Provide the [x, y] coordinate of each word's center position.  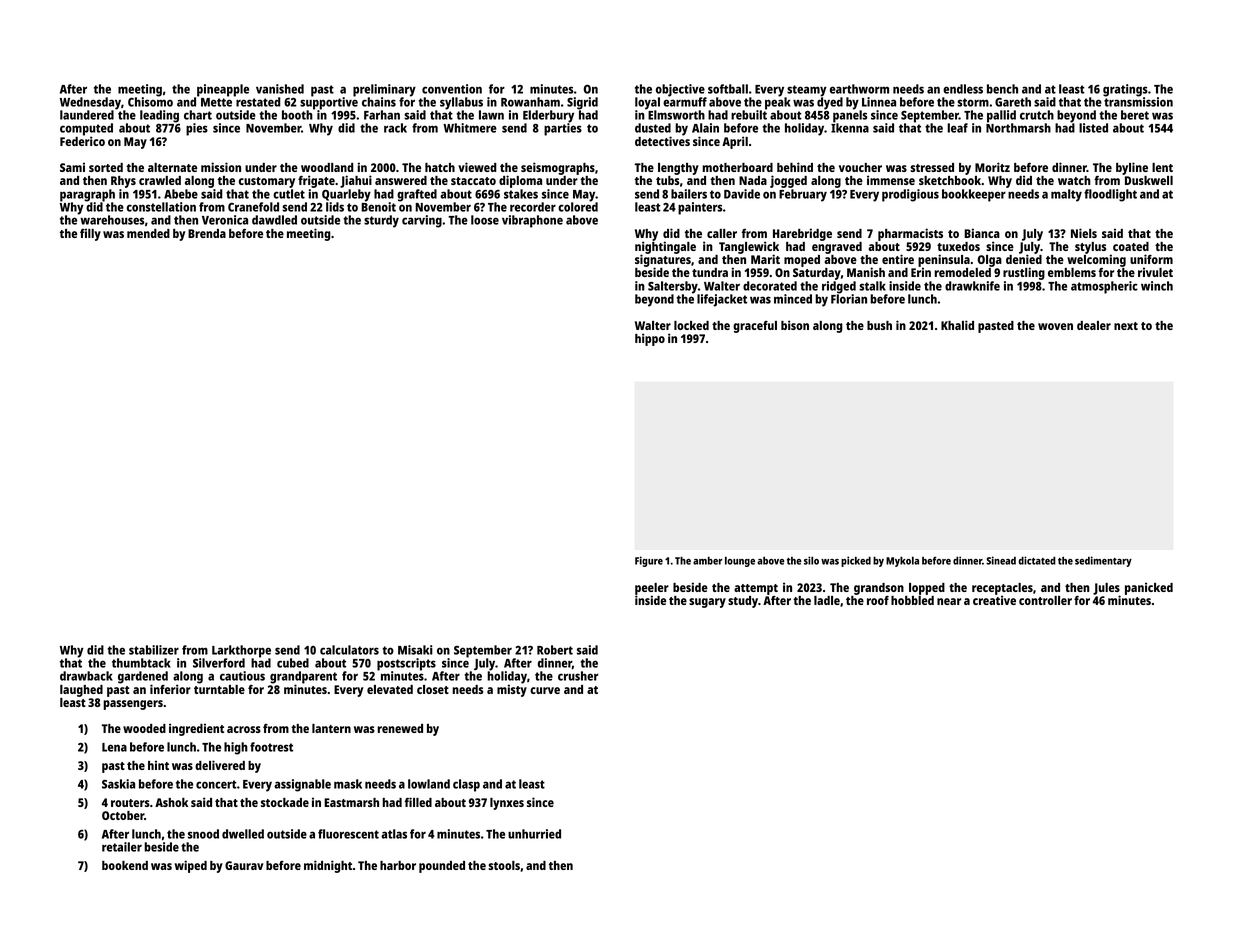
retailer [122, 847]
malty [1066, 195]
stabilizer [154, 650]
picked [856, 561]
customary [267, 182]
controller [1045, 600]
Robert [555, 650]
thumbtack [141, 663]
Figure [649, 561]
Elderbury [548, 116]
